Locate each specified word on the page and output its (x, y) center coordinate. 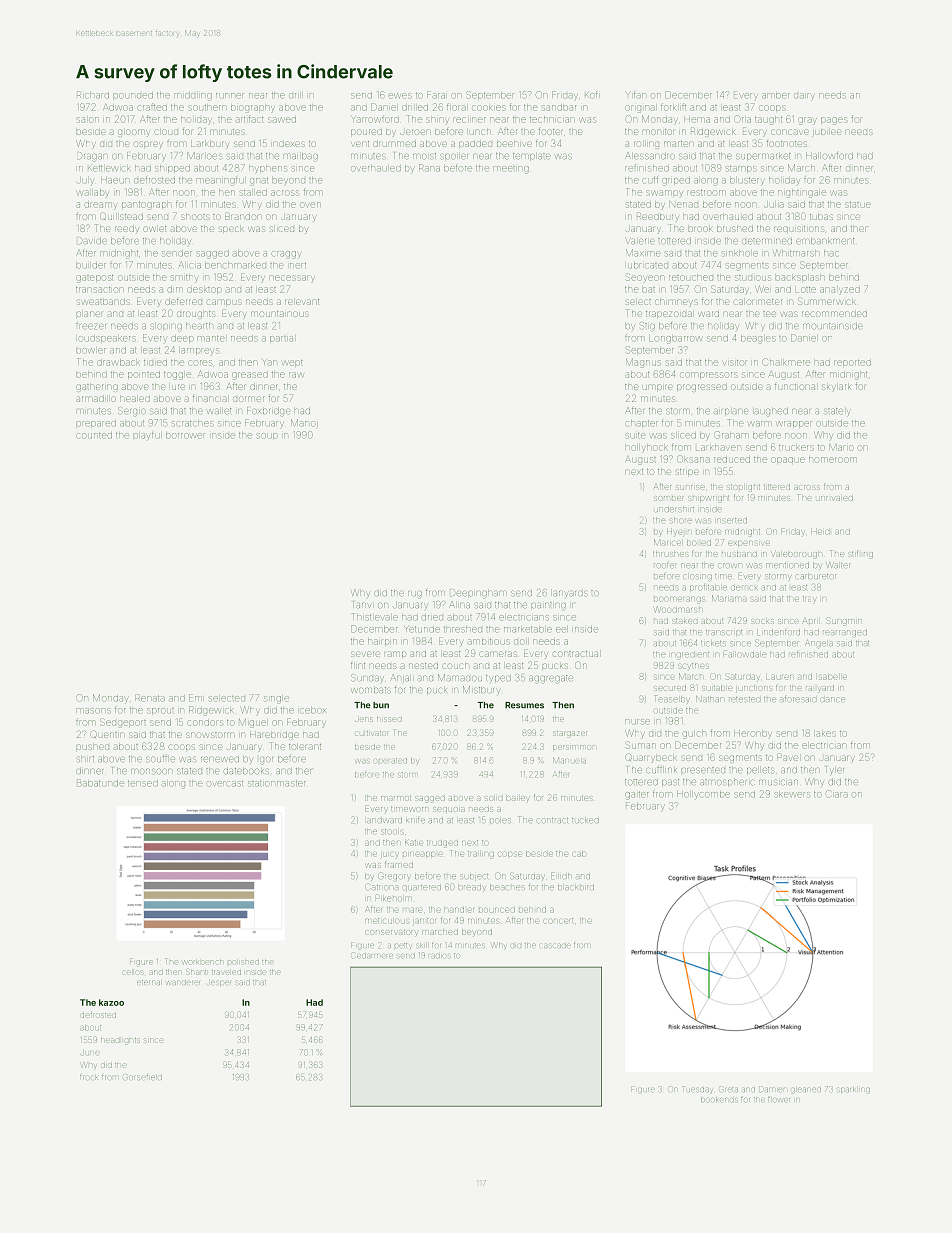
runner (230, 95)
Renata (150, 698)
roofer (665, 564)
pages (834, 121)
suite (635, 435)
